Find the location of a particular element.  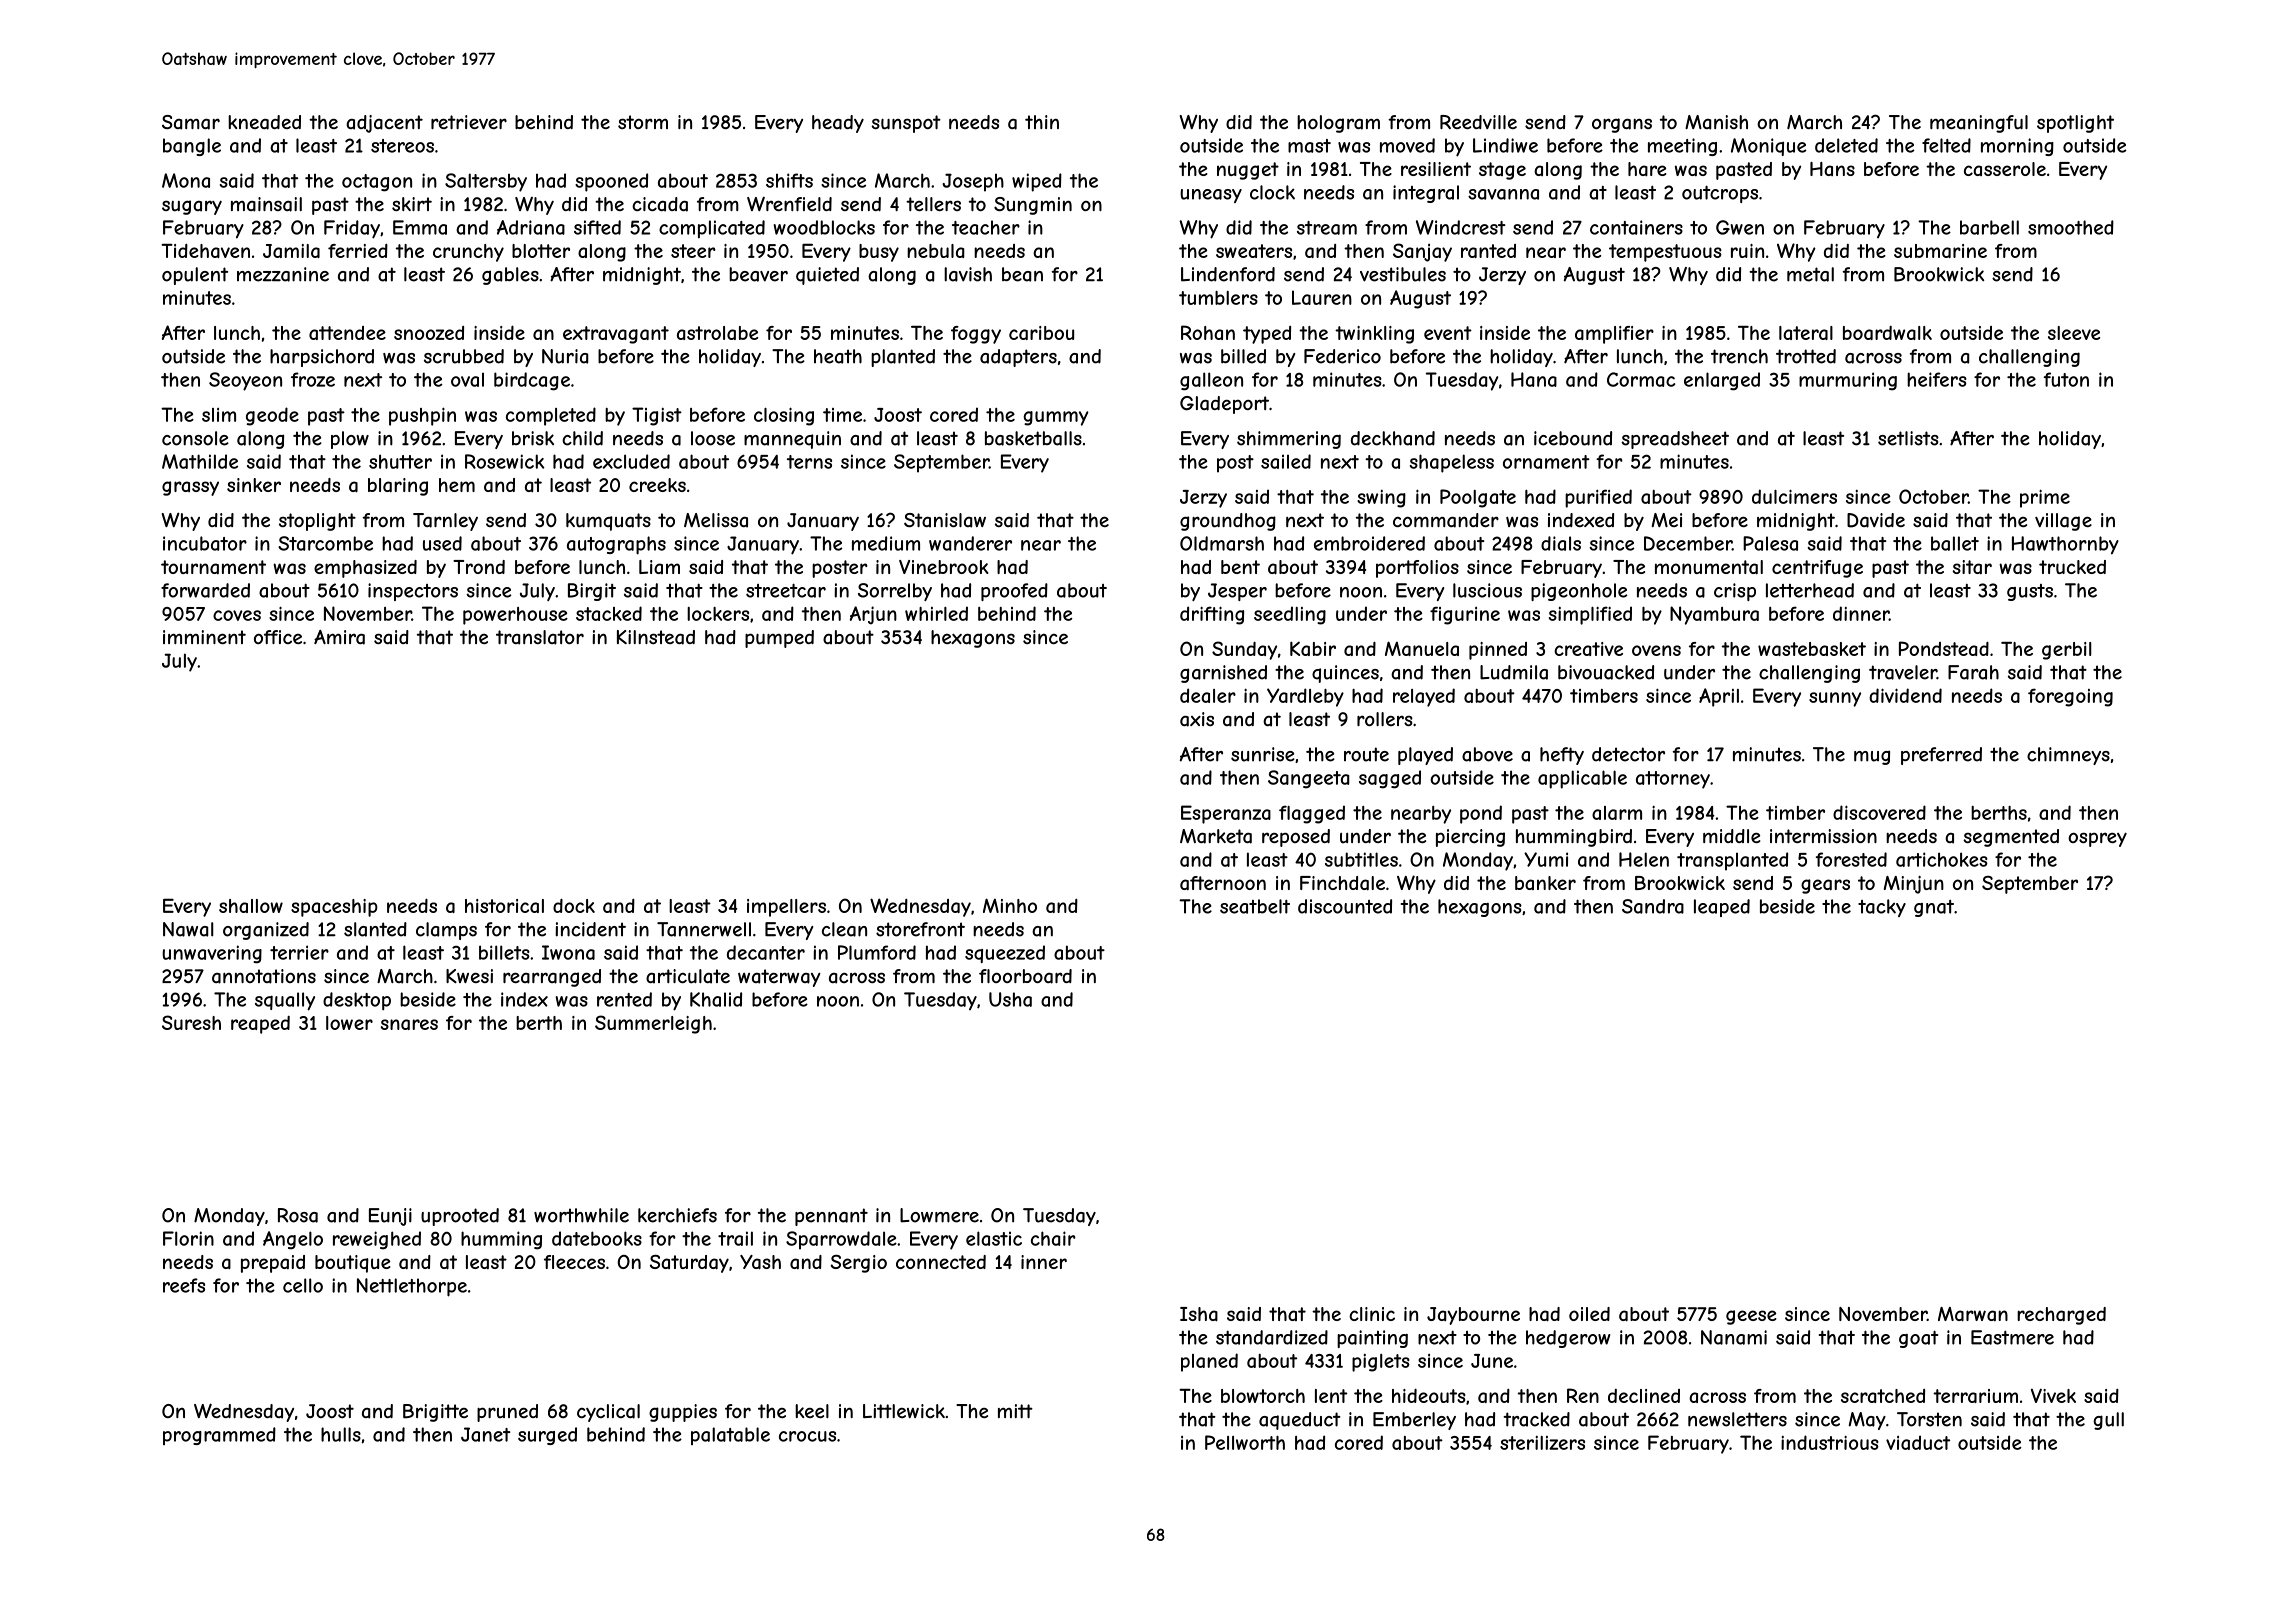

powerhouse is located at coordinates (515, 616).
